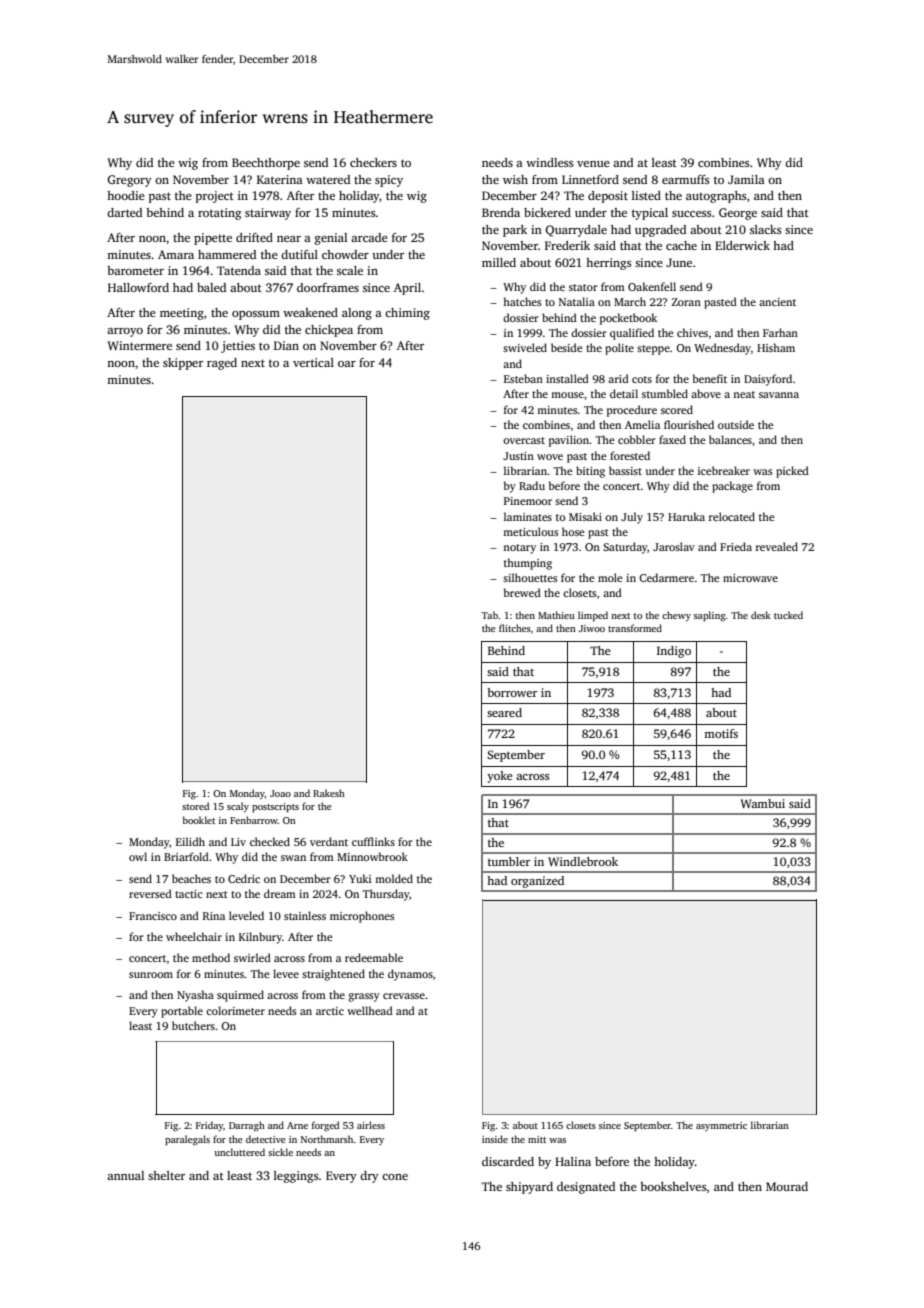  What do you see at coordinates (222, 364) in the screenshot?
I see `raged` at bounding box center [222, 364].
